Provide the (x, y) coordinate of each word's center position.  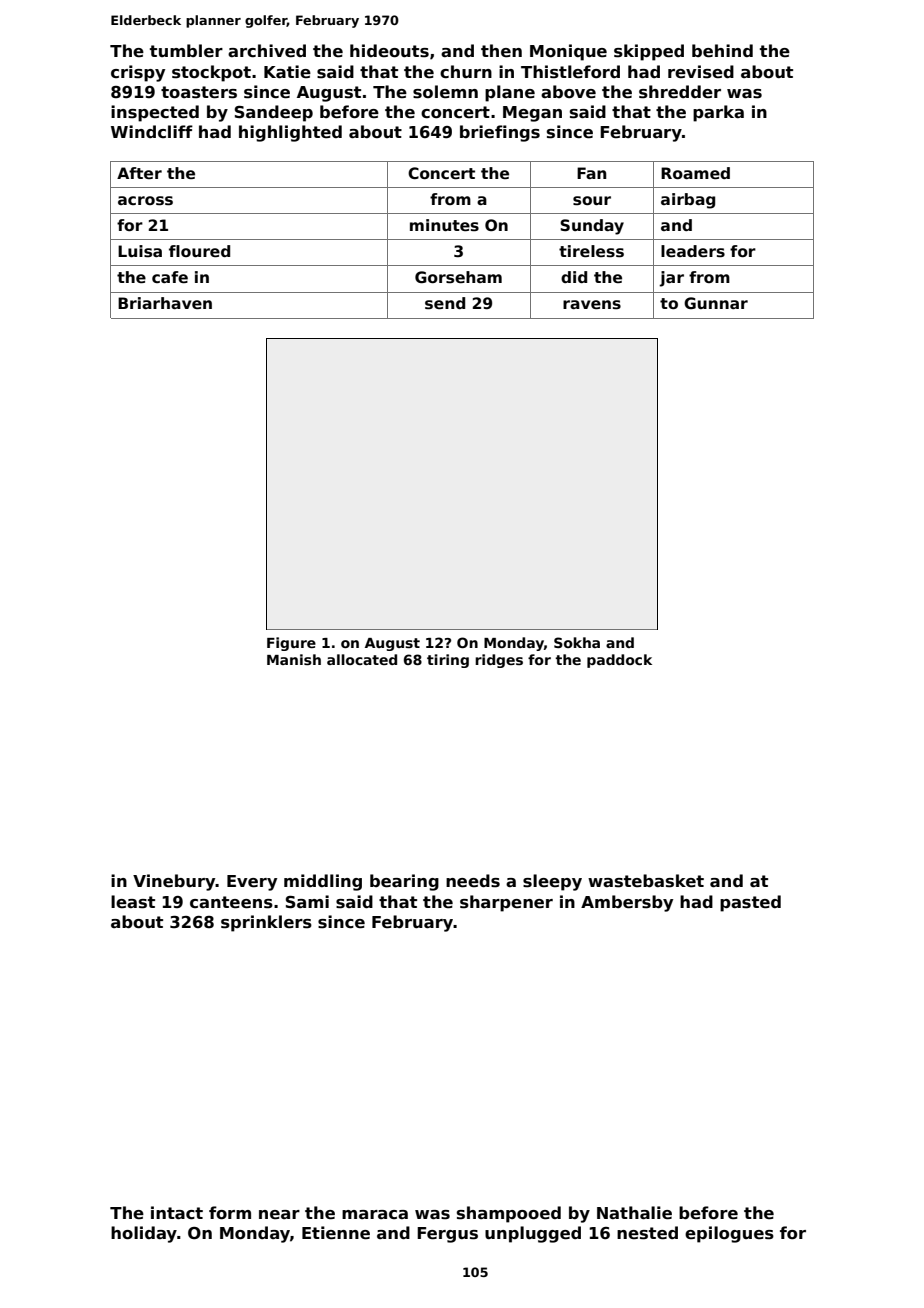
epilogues (729, 1234)
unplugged (533, 1234)
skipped (649, 52)
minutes (444, 225)
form (230, 1213)
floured (199, 251)
